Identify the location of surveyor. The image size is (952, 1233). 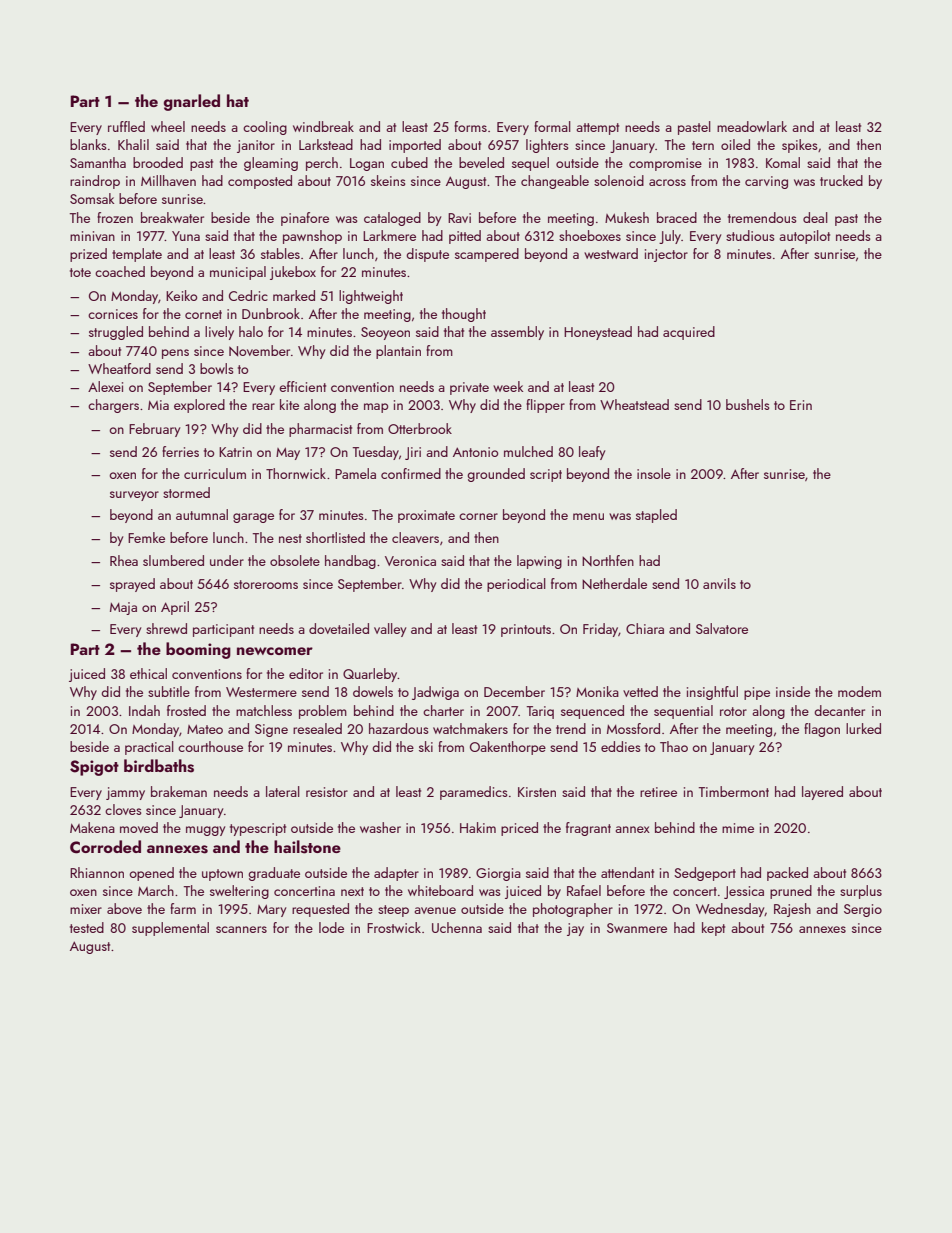
(134, 496).
